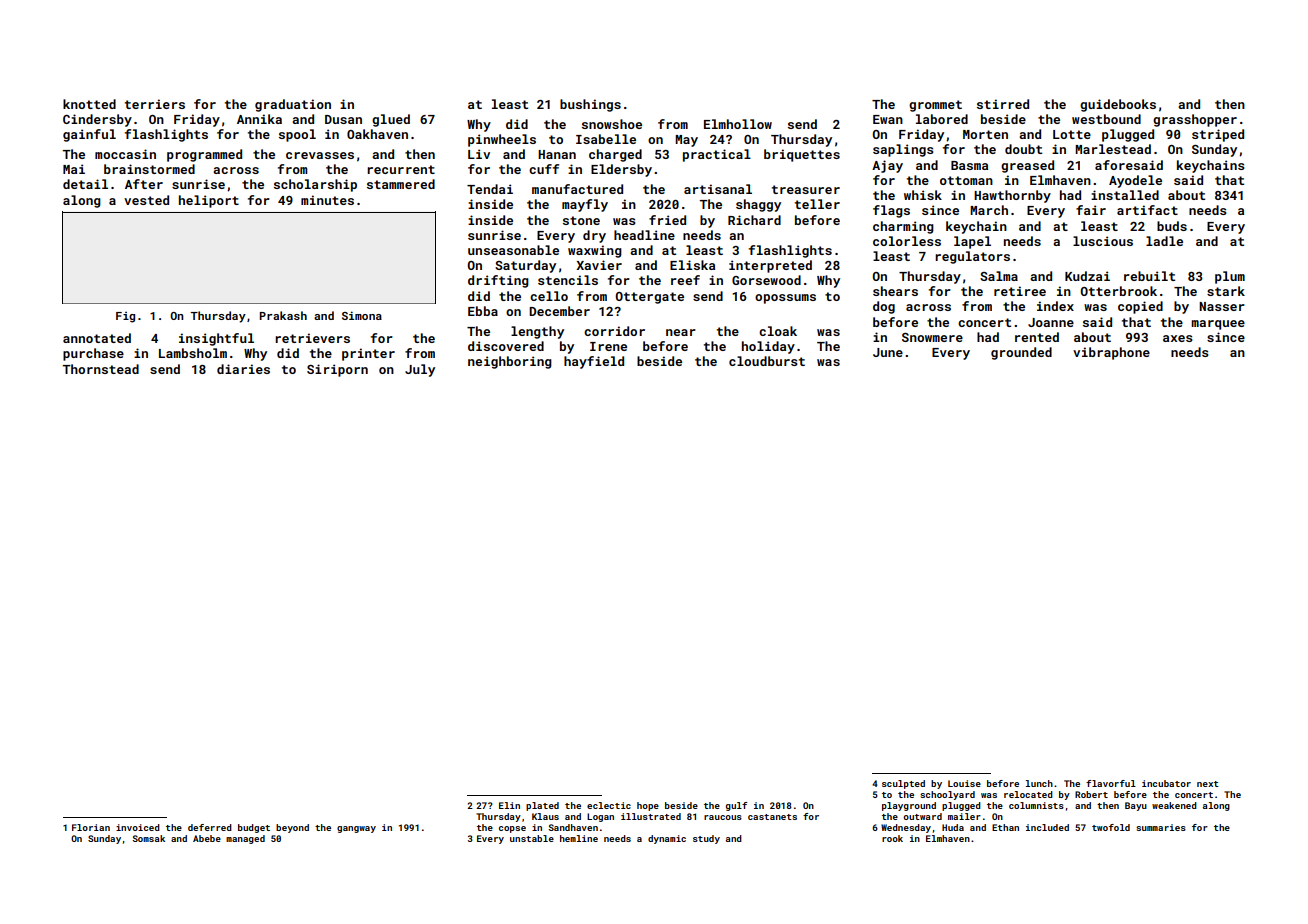 The width and height of the screenshot is (1308, 924). I want to click on grasshopper, so click(1195, 120).
